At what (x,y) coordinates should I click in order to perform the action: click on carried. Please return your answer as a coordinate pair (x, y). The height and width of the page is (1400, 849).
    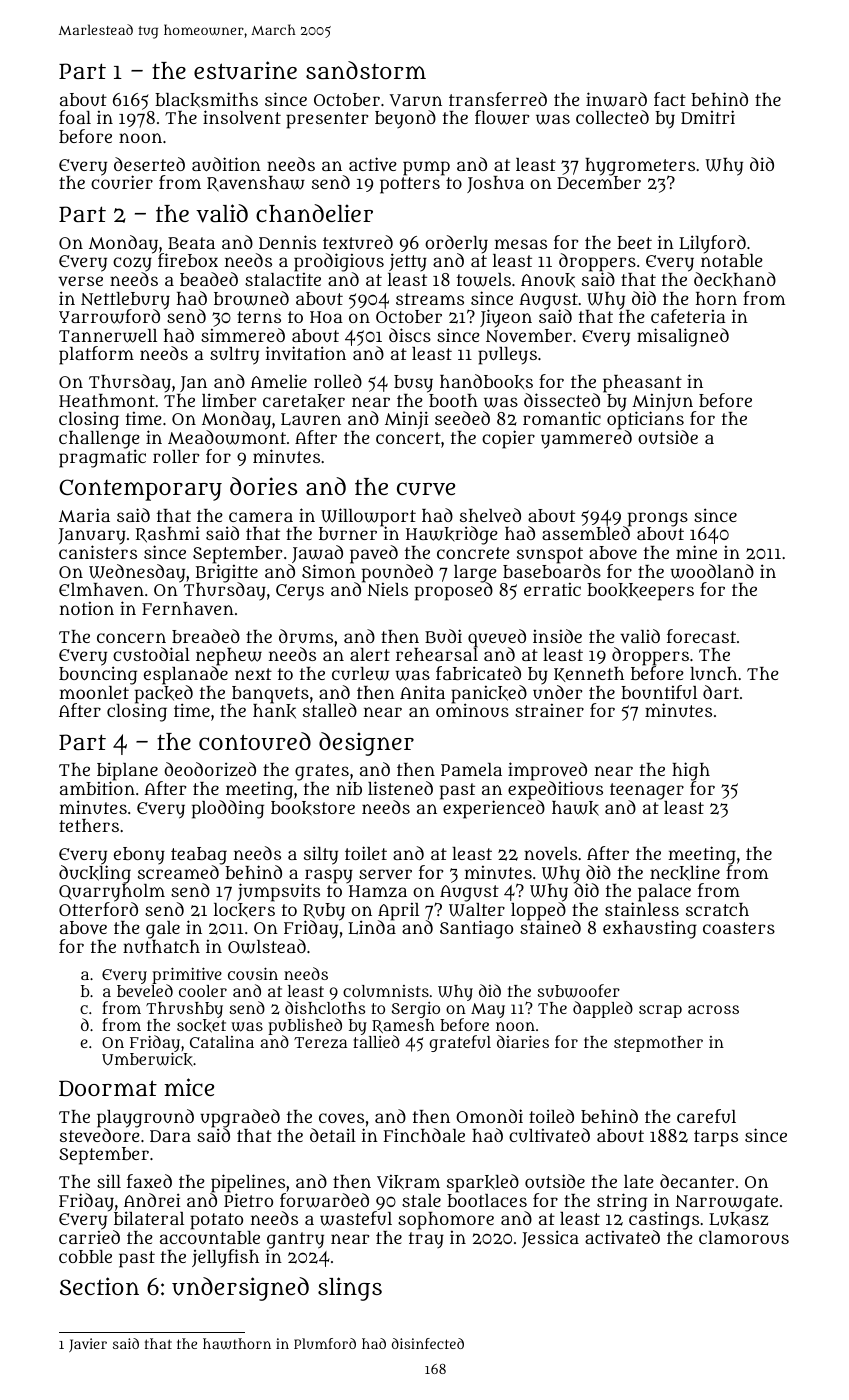
    Looking at the image, I should click on (89, 1237).
